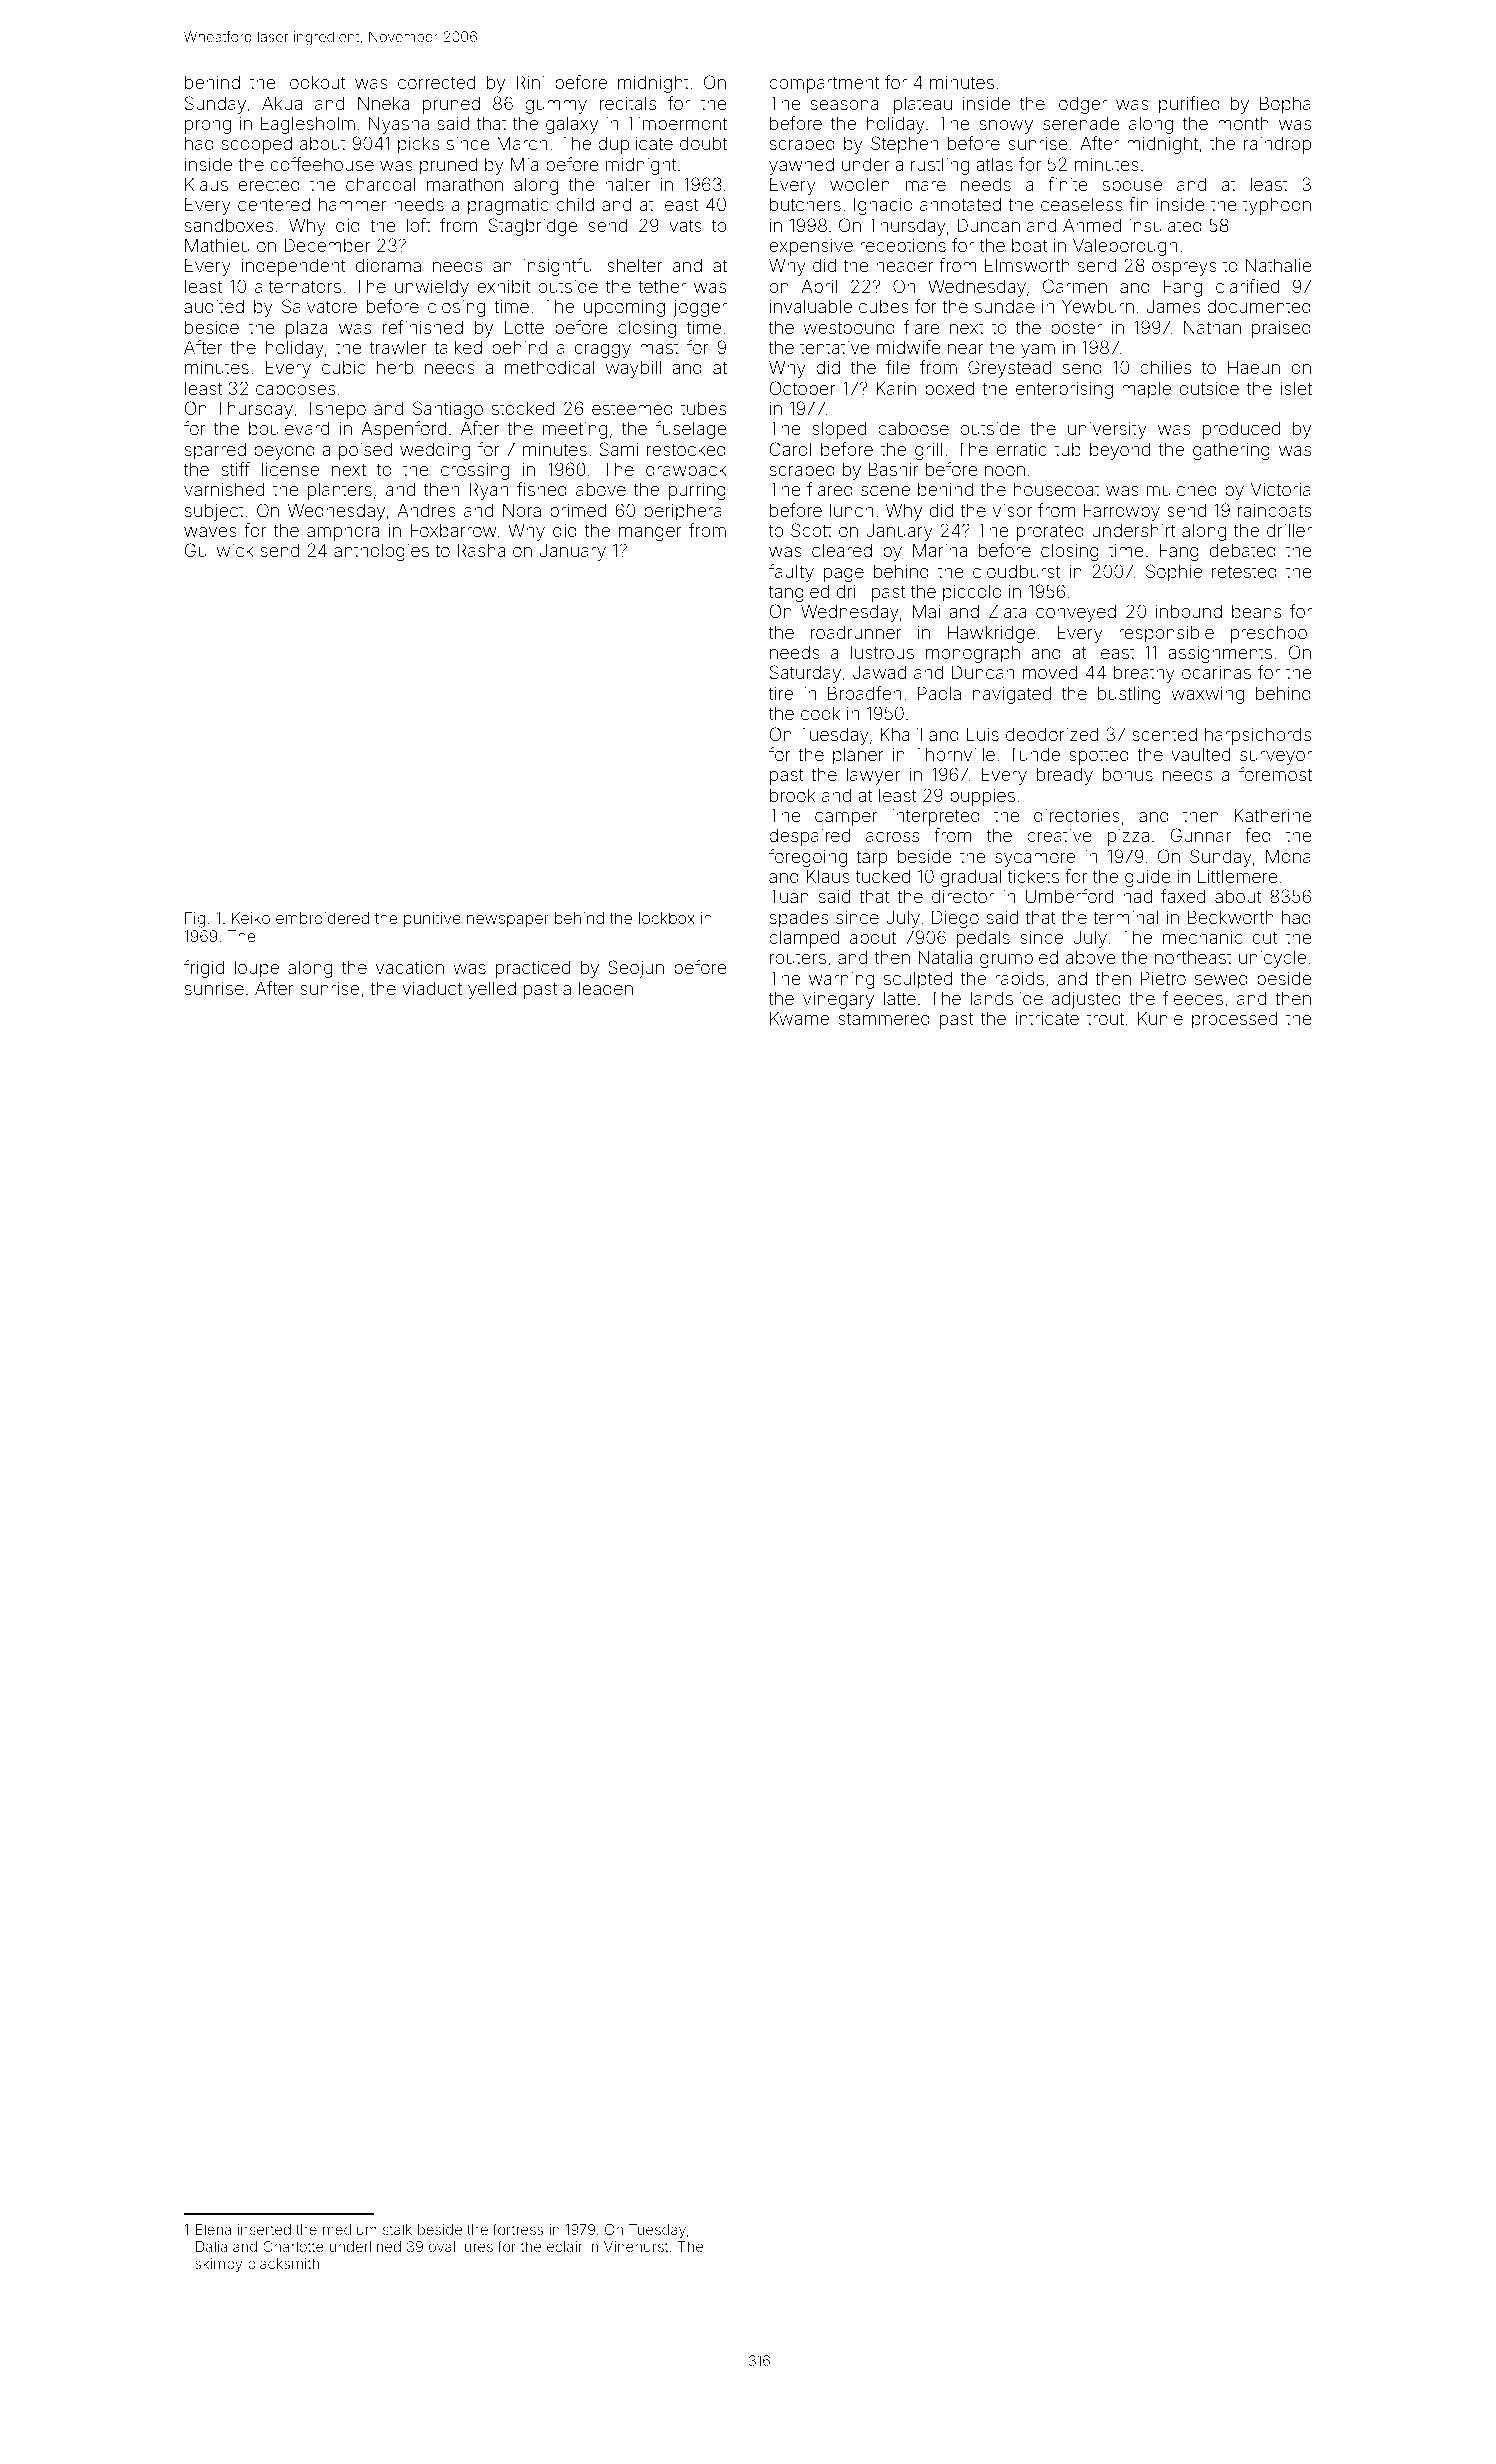  I want to click on oval, so click(442, 2246).
